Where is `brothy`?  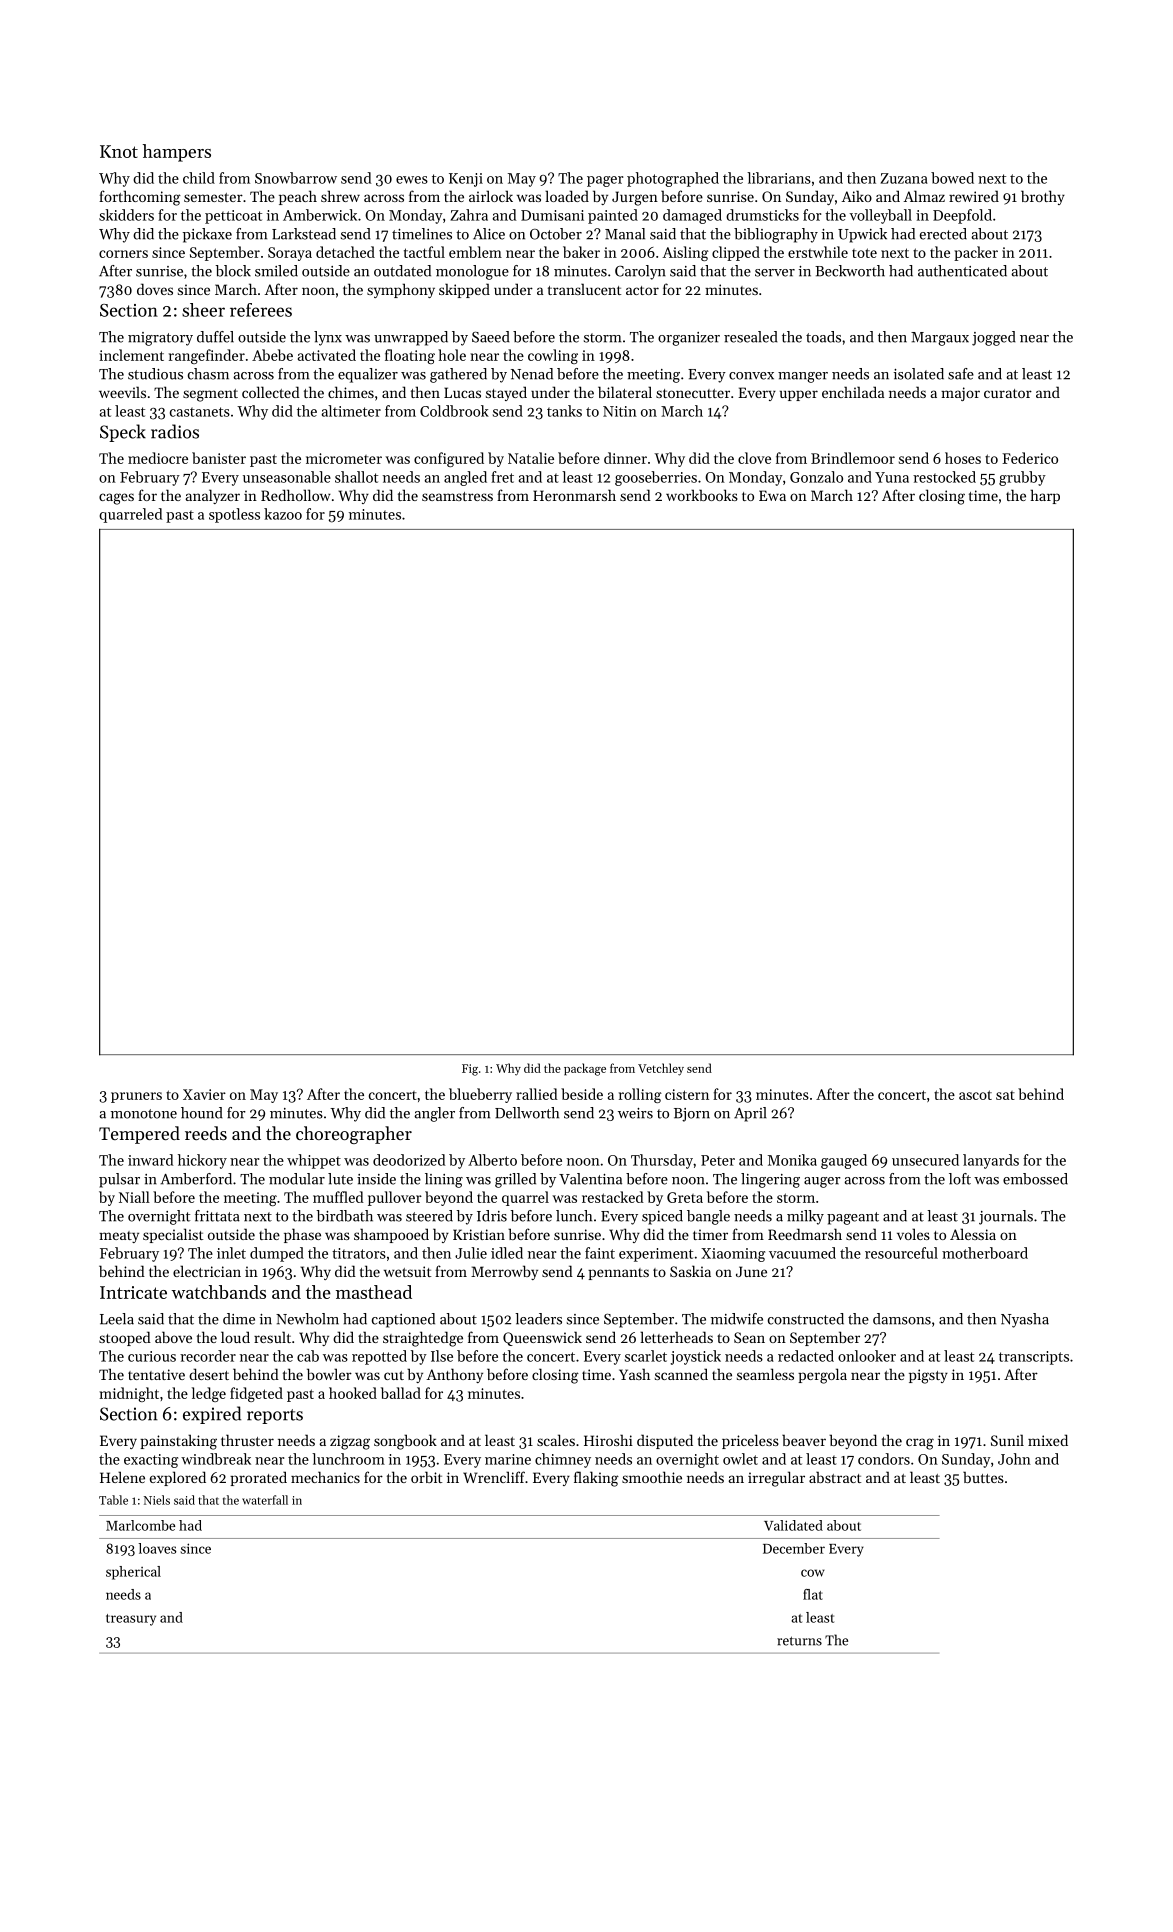 brothy is located at coordinates (1043, 197).
